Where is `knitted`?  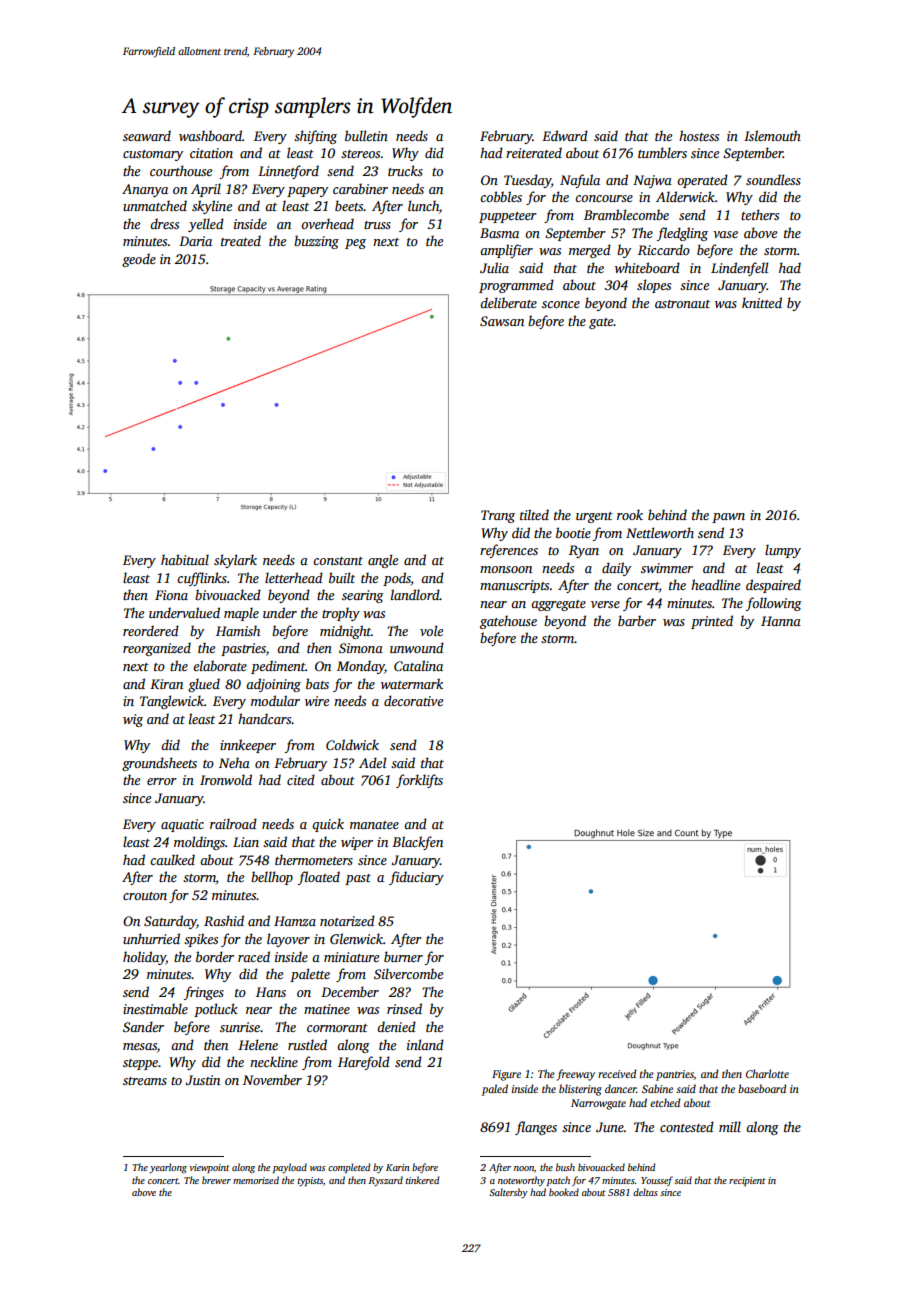 knitted is located at coordinates (762, 302).
